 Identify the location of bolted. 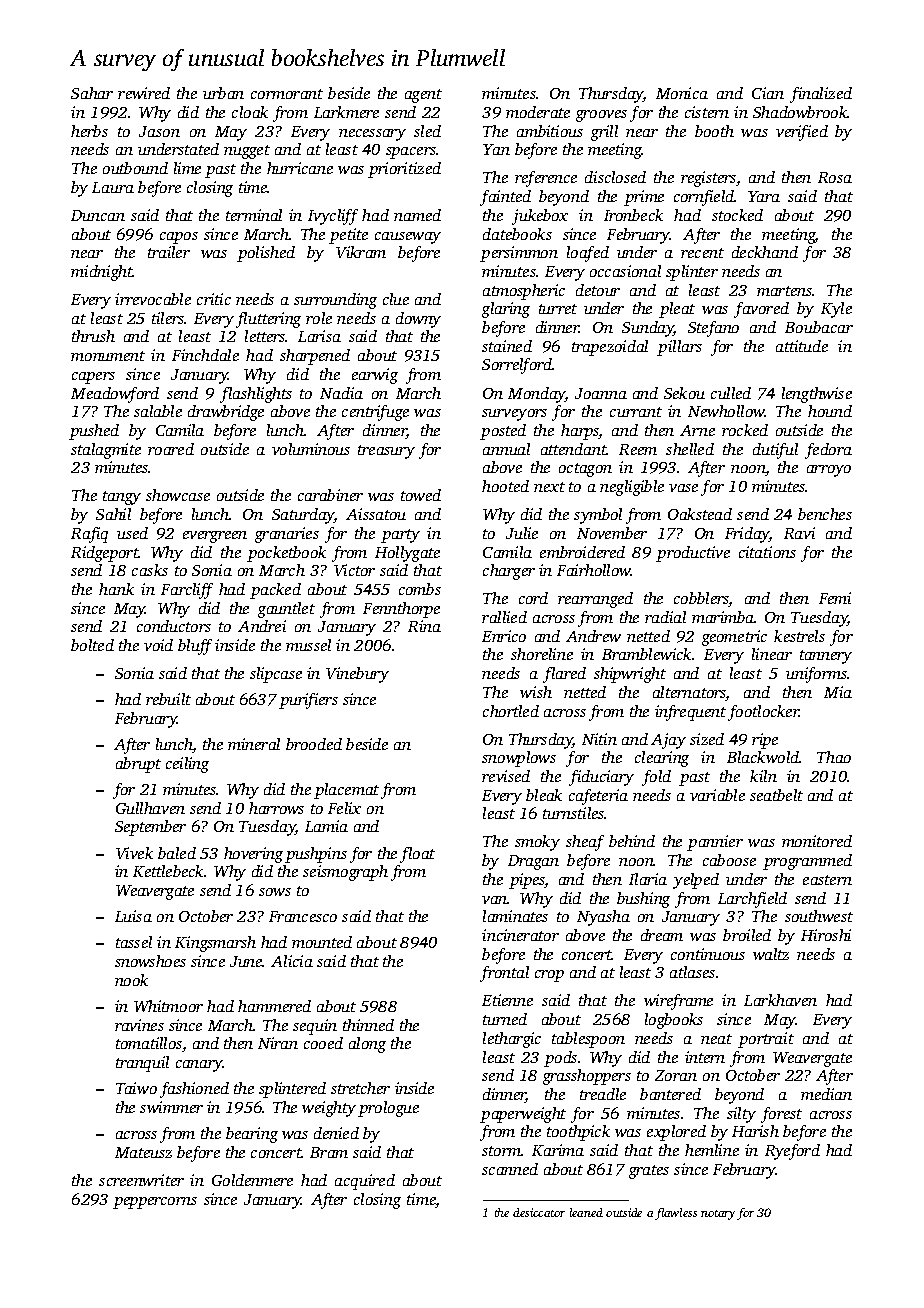
(92, 645).
